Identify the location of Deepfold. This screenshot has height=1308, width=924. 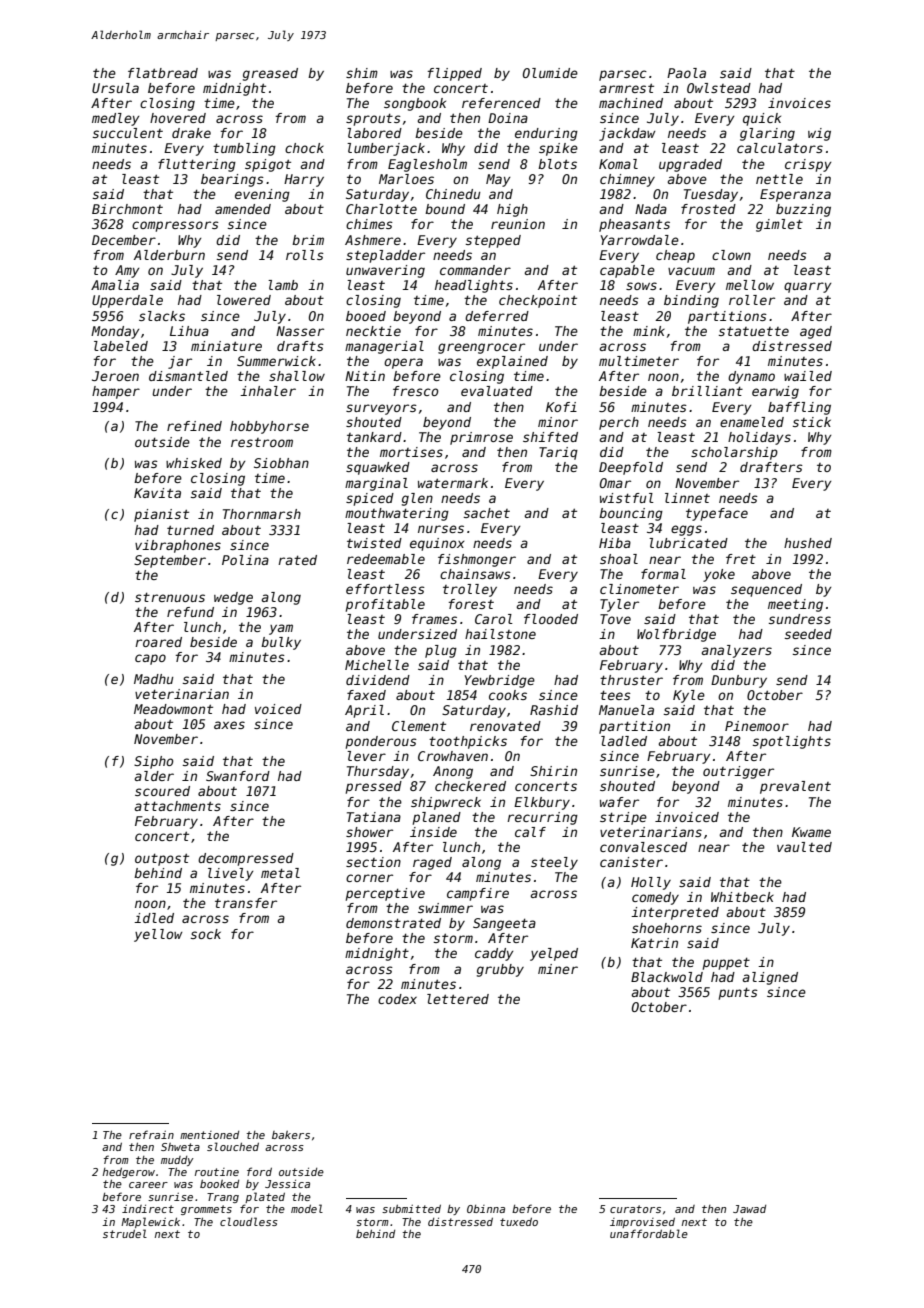
(631, 468).
